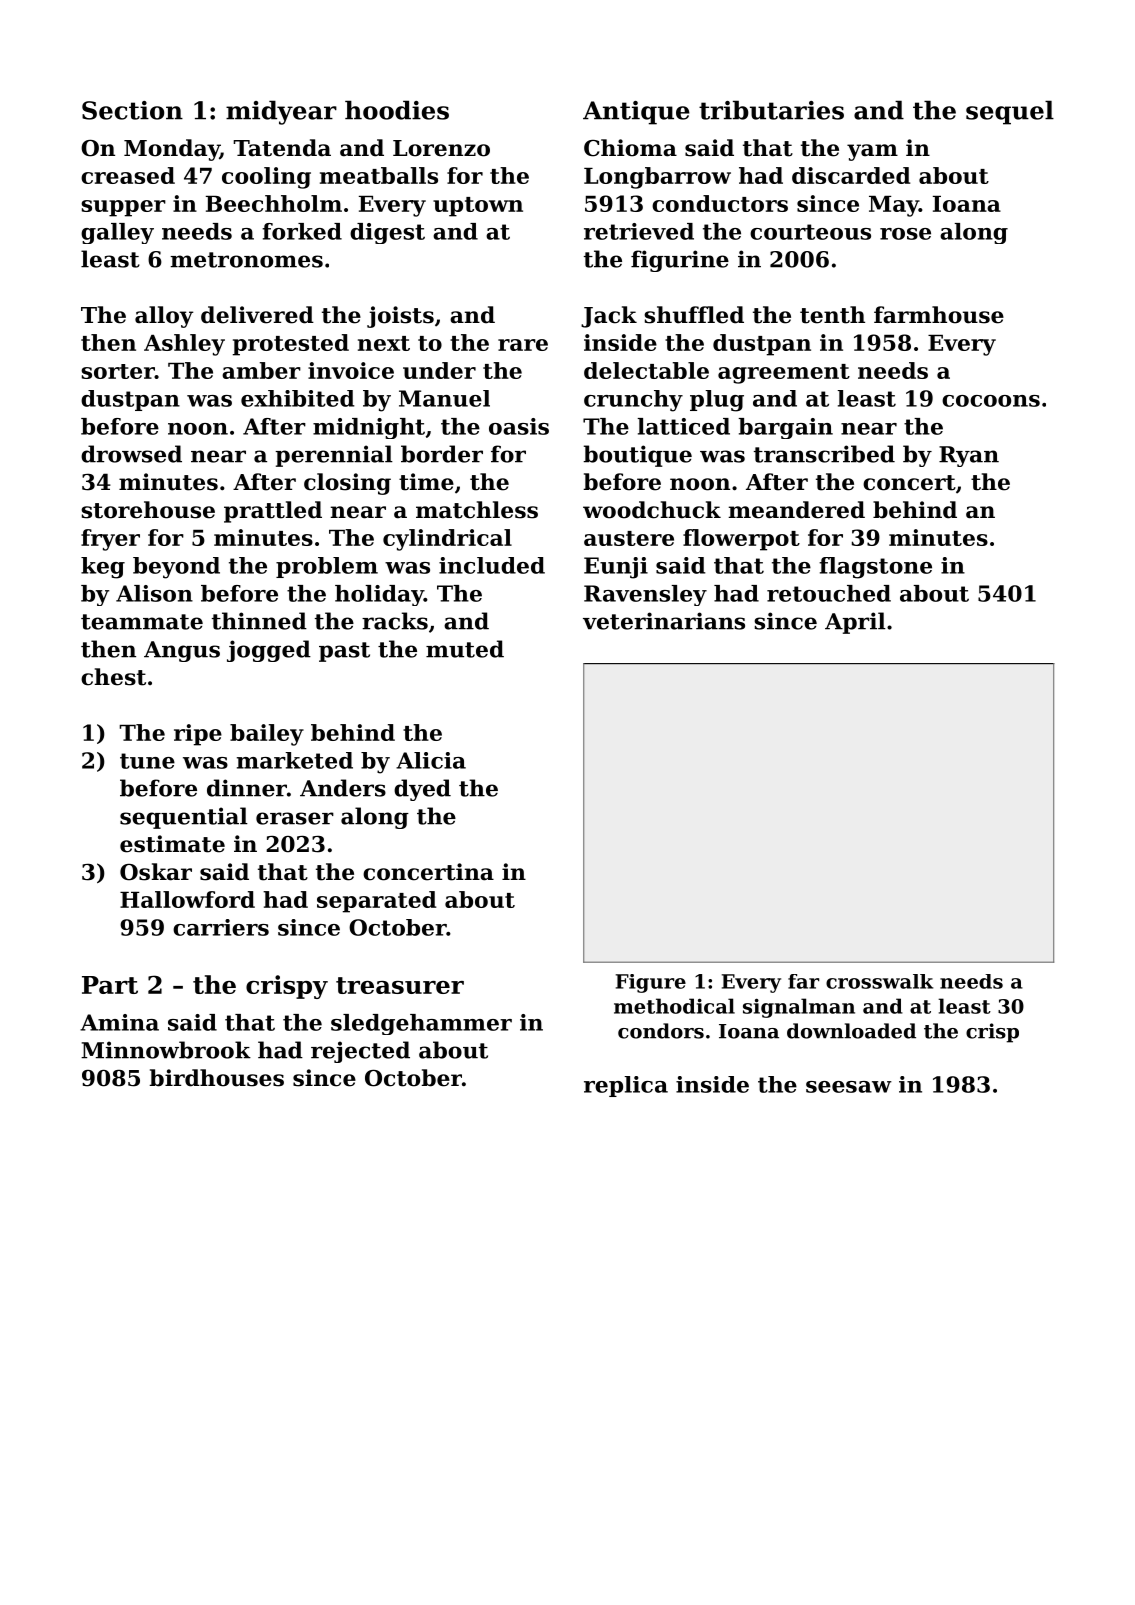 The width and height of the image is (1135, 1605). I want to click on under, so click(439, 370).
